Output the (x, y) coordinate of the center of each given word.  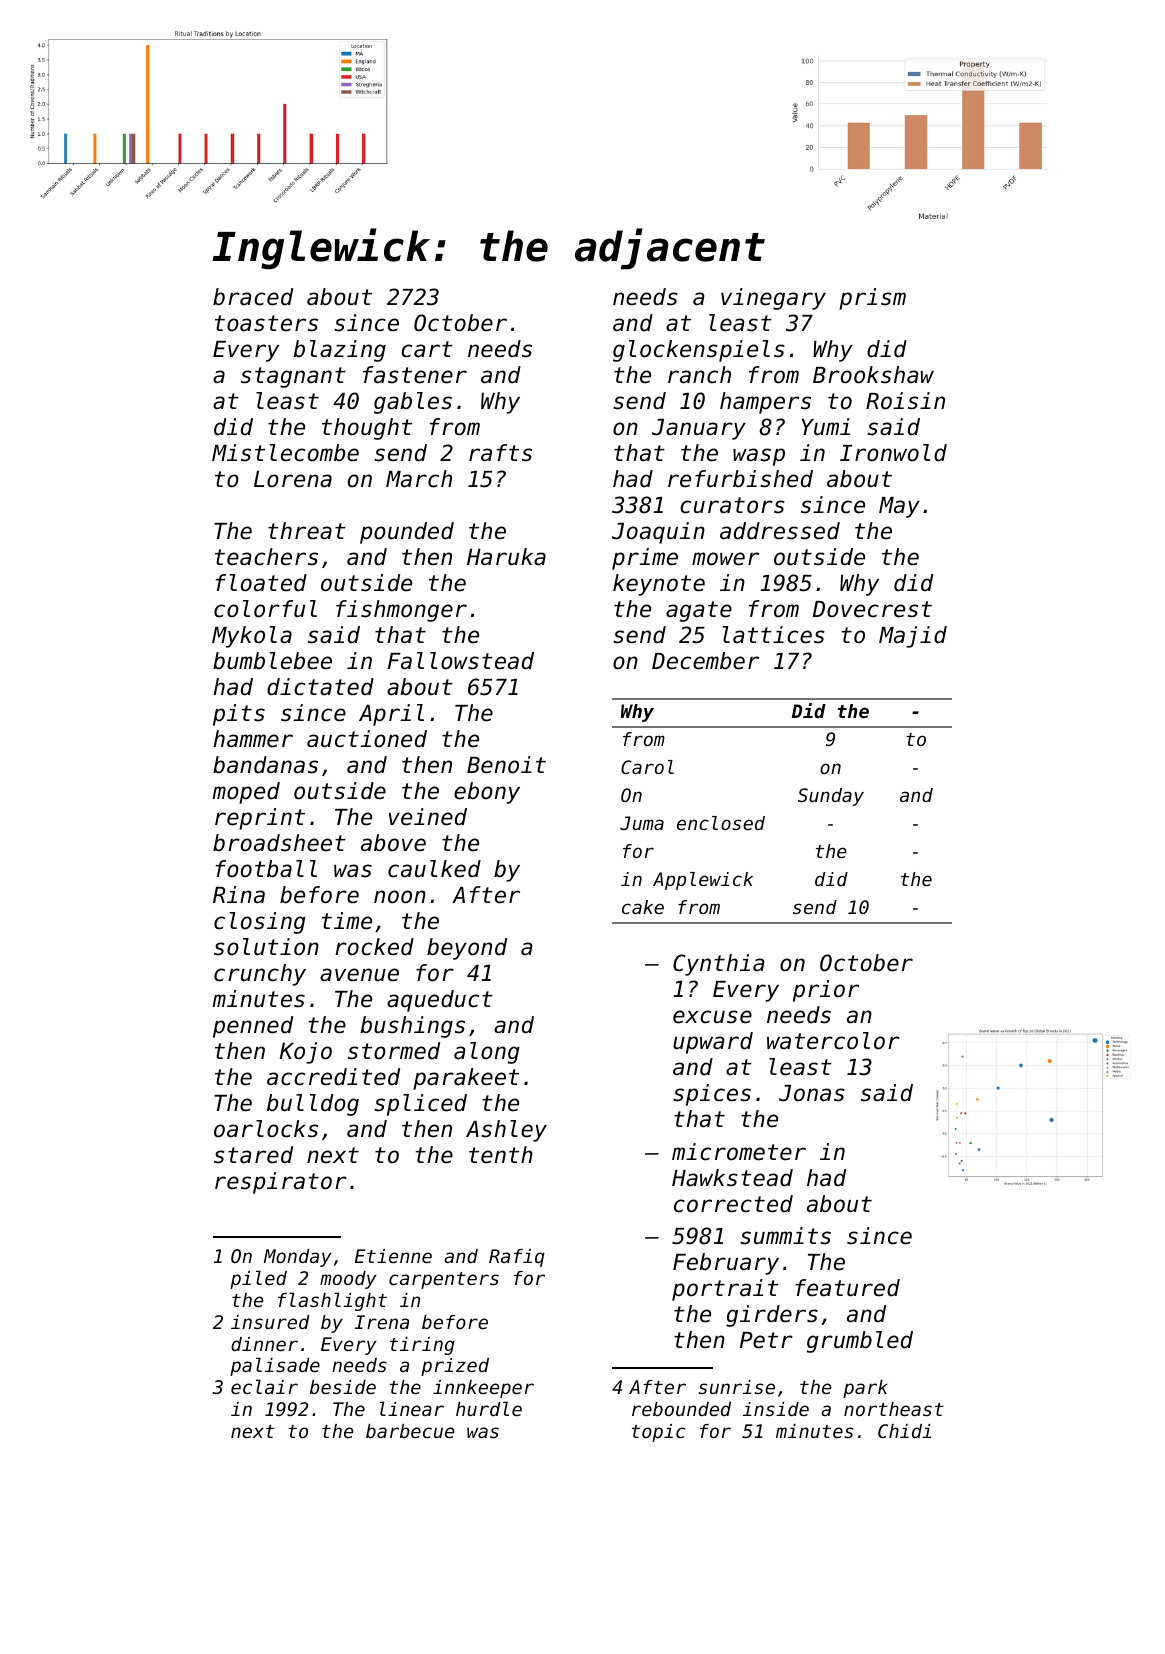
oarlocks (266, 1129)
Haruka (506, 557)
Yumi (826, 427)
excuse (712, 1017)
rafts (500, 453)
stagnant (293, 377)
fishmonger (401, 611)
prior (826, 991)
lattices (774, 635)
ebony (487, 793)
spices (712, 1095)
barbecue (410, 1431)
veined (428, 817)
